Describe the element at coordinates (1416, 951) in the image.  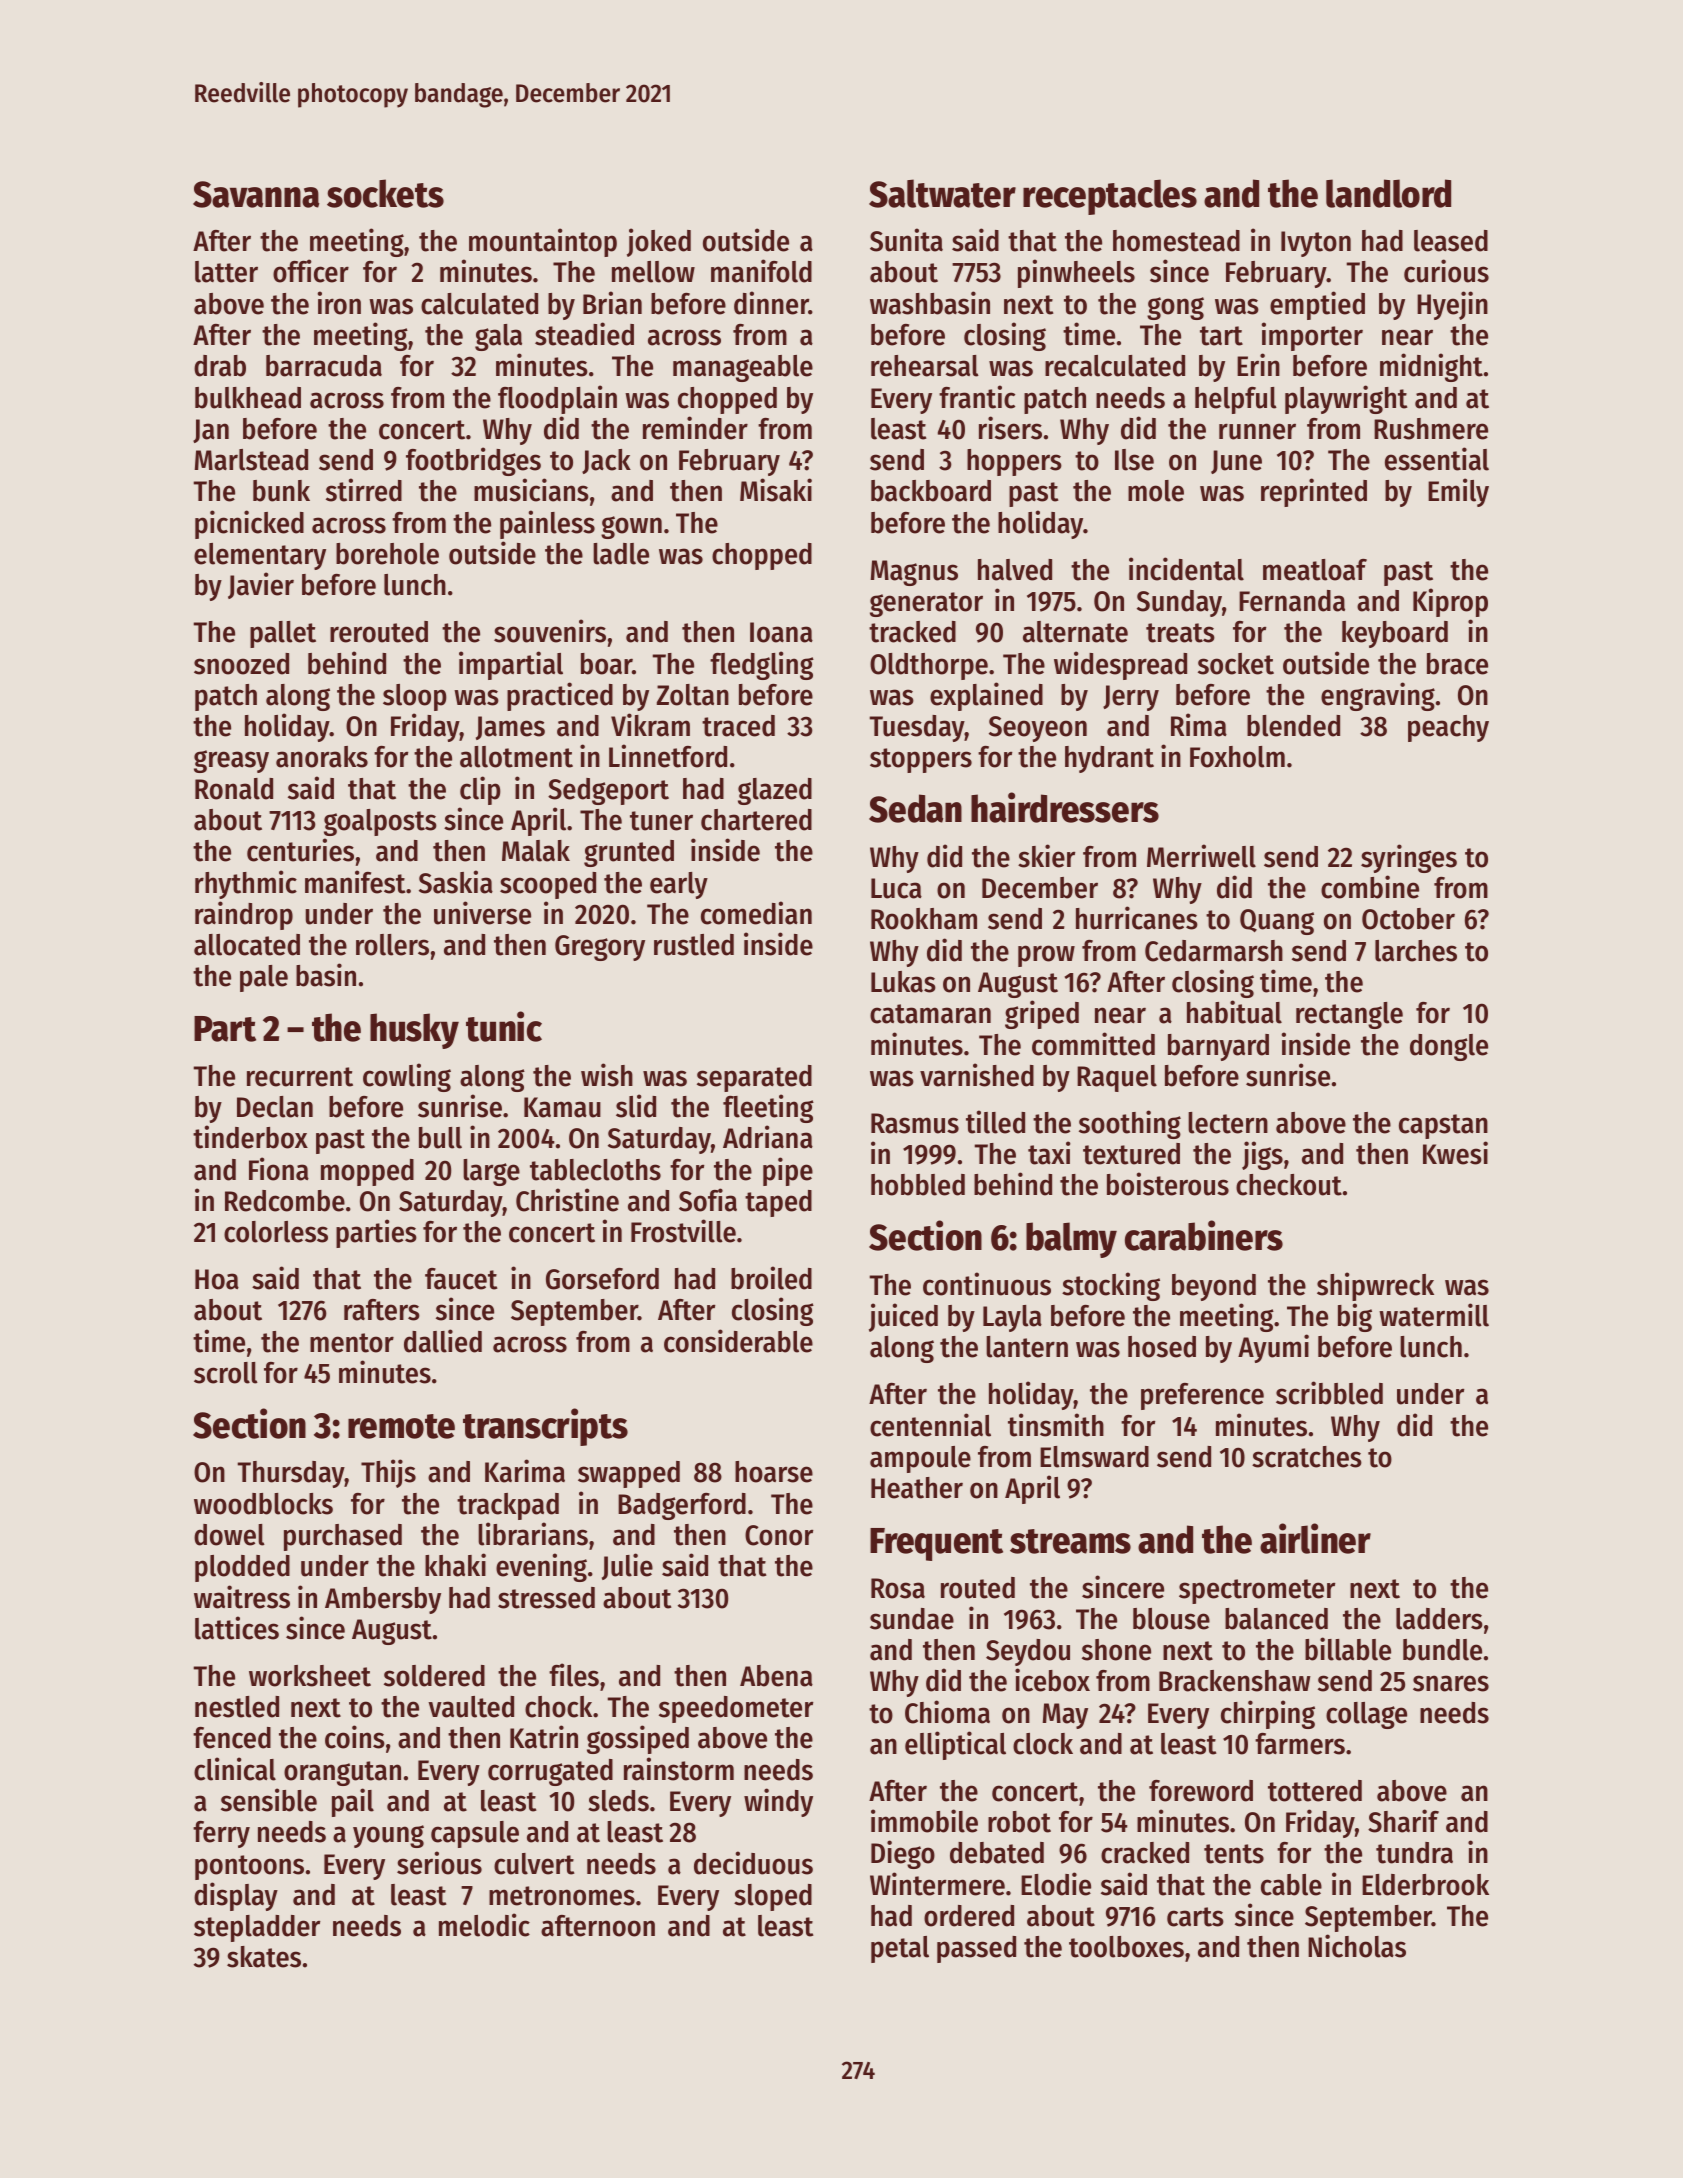
I see `larches` at that location.
